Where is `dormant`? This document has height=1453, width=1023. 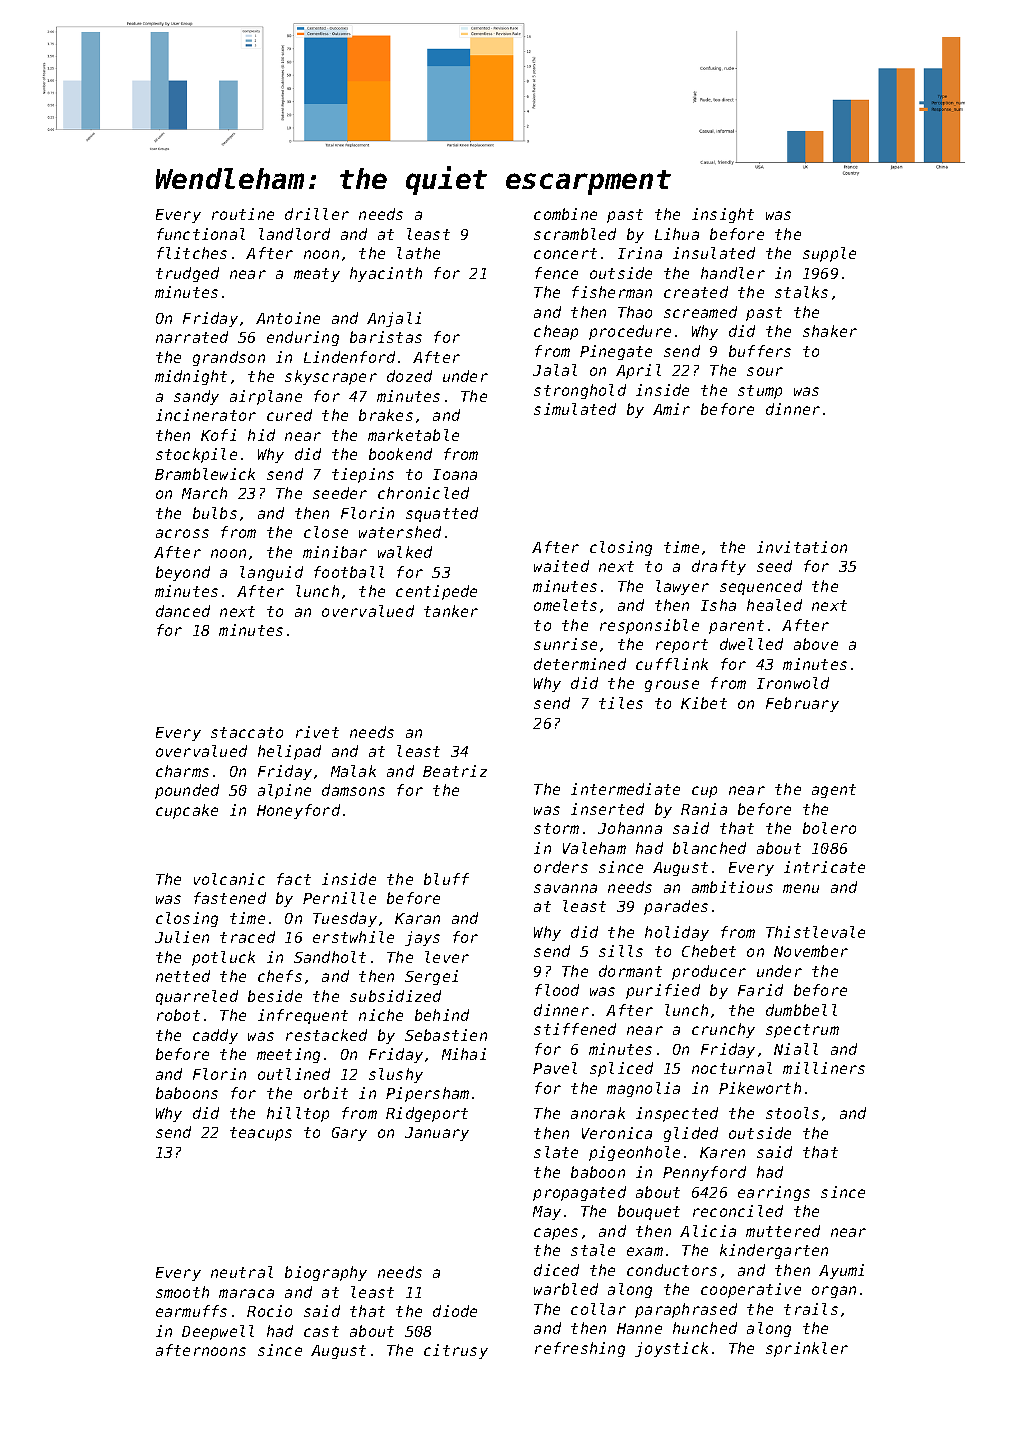
dormant is located at coordinates (630, 971).
